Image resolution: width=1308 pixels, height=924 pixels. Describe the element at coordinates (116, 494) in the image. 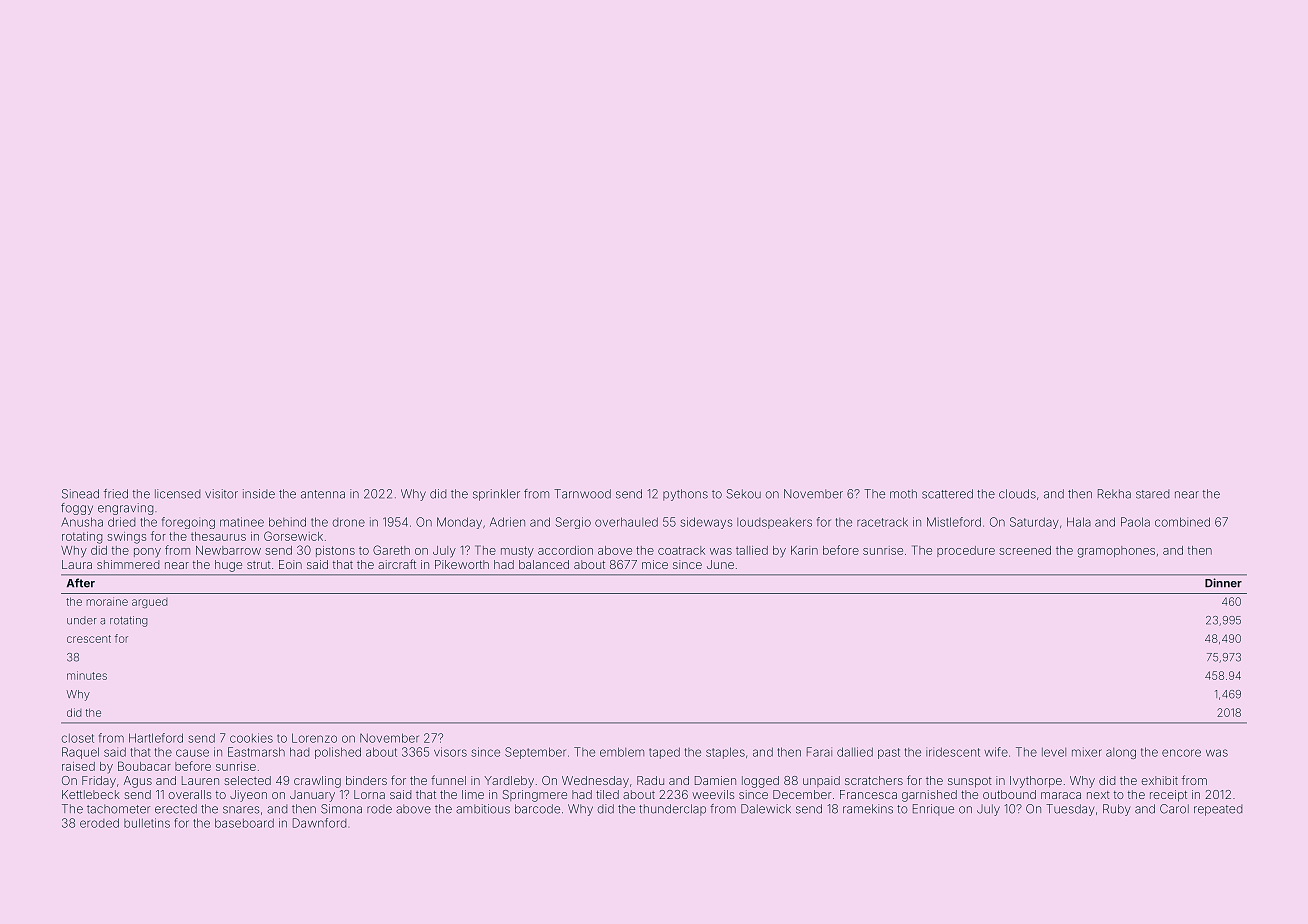

I see `fried` at that location.
